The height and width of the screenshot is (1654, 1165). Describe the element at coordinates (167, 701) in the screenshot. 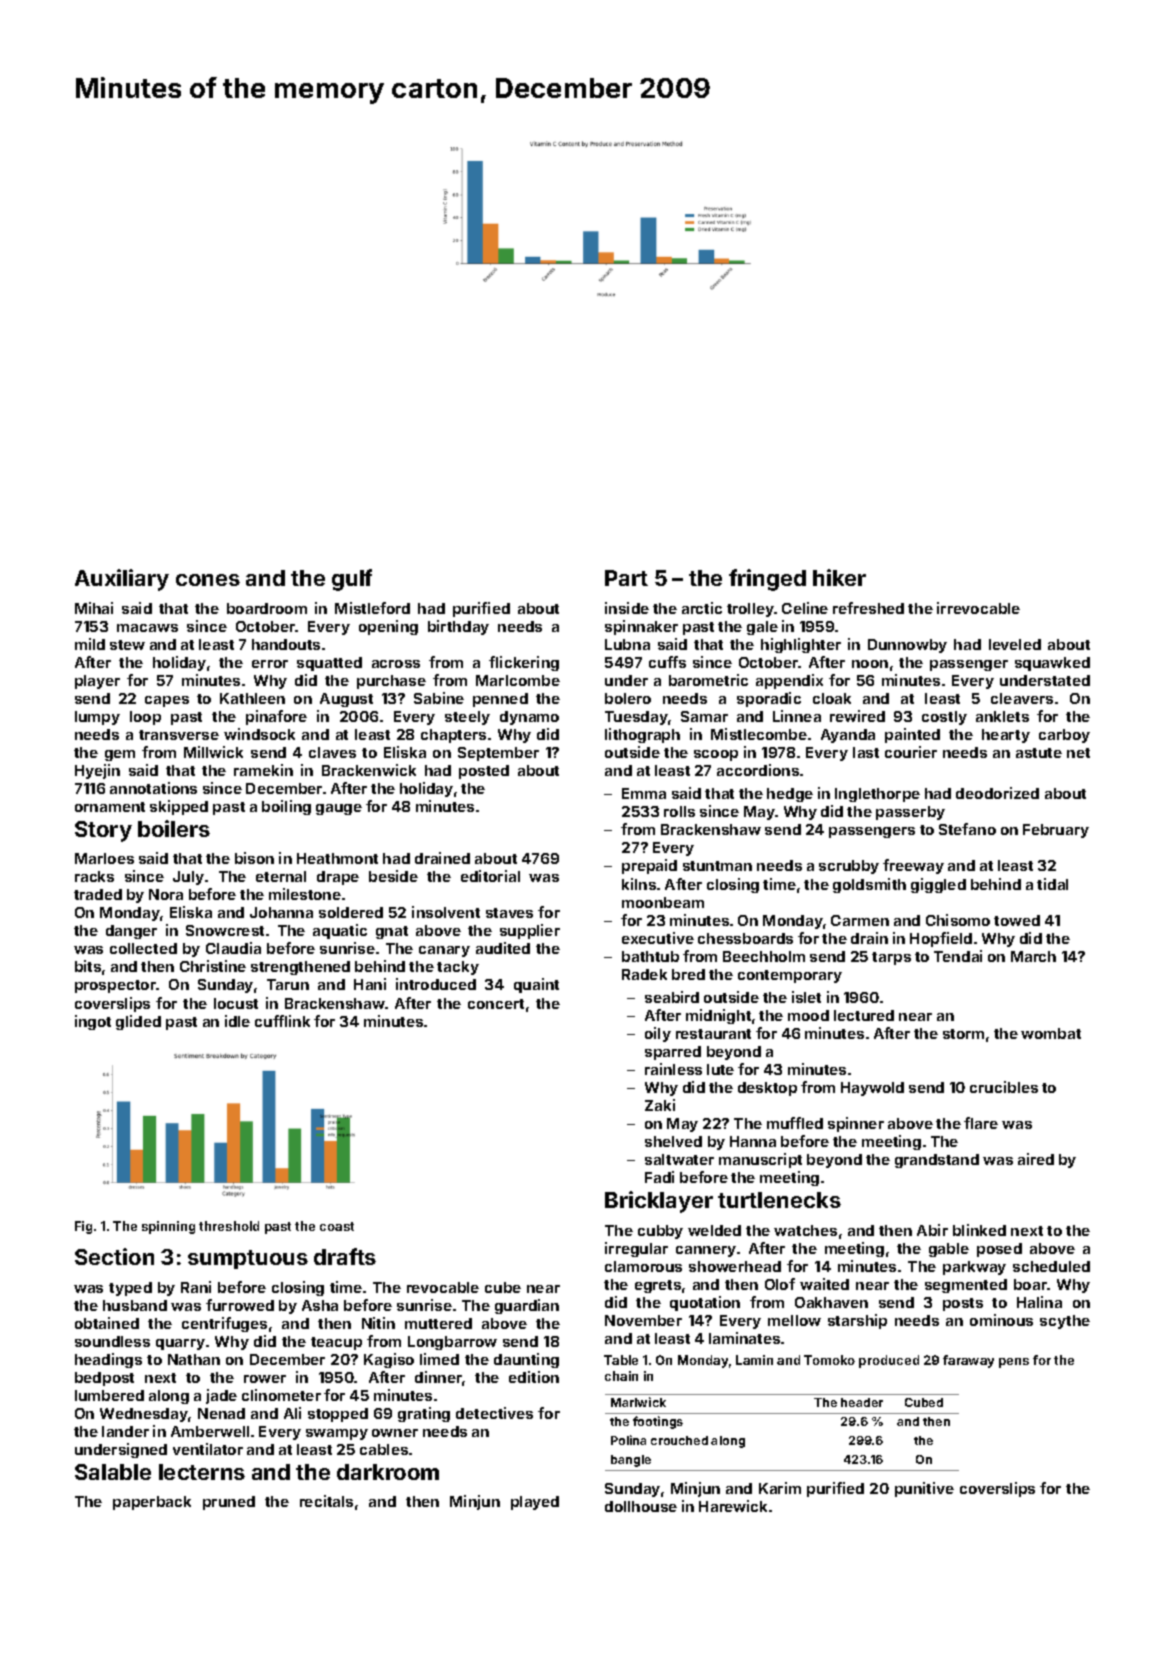

I see `capes` at that location.
